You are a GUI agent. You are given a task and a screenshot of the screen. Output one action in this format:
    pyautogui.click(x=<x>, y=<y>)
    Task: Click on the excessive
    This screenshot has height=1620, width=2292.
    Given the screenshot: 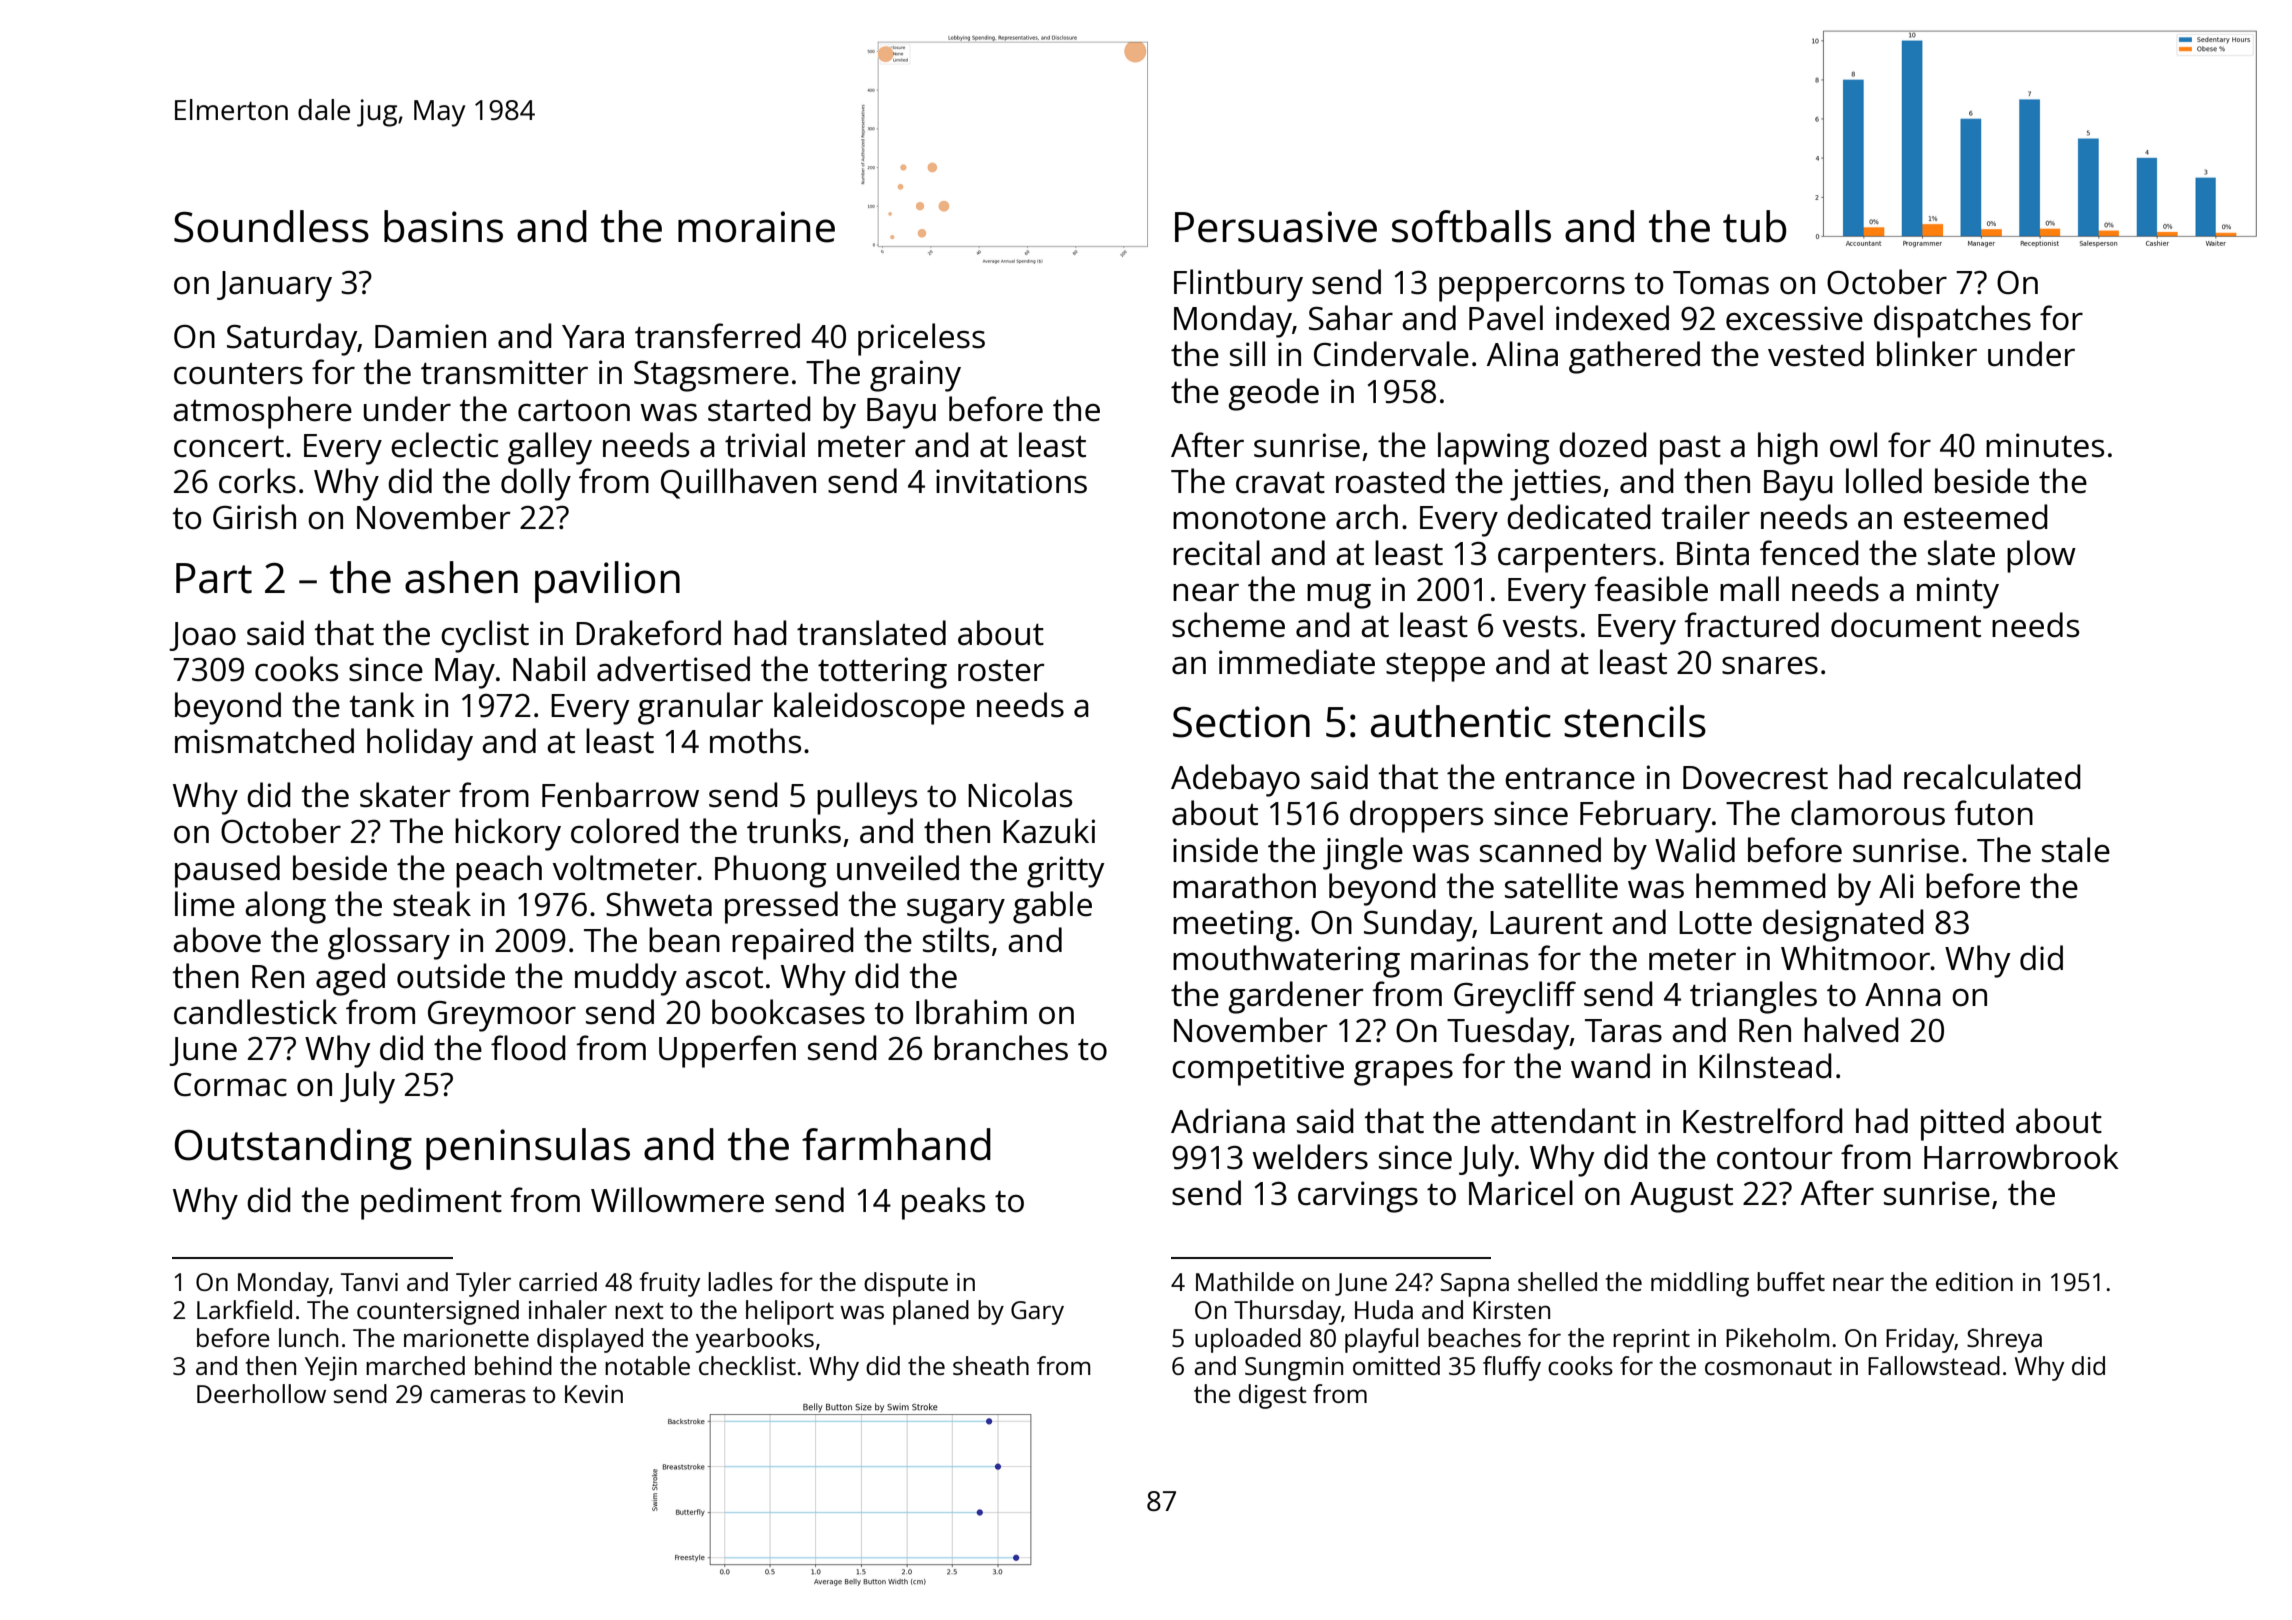 What is the action you would take?
    pyautogui.click(x=1794, y=318)
